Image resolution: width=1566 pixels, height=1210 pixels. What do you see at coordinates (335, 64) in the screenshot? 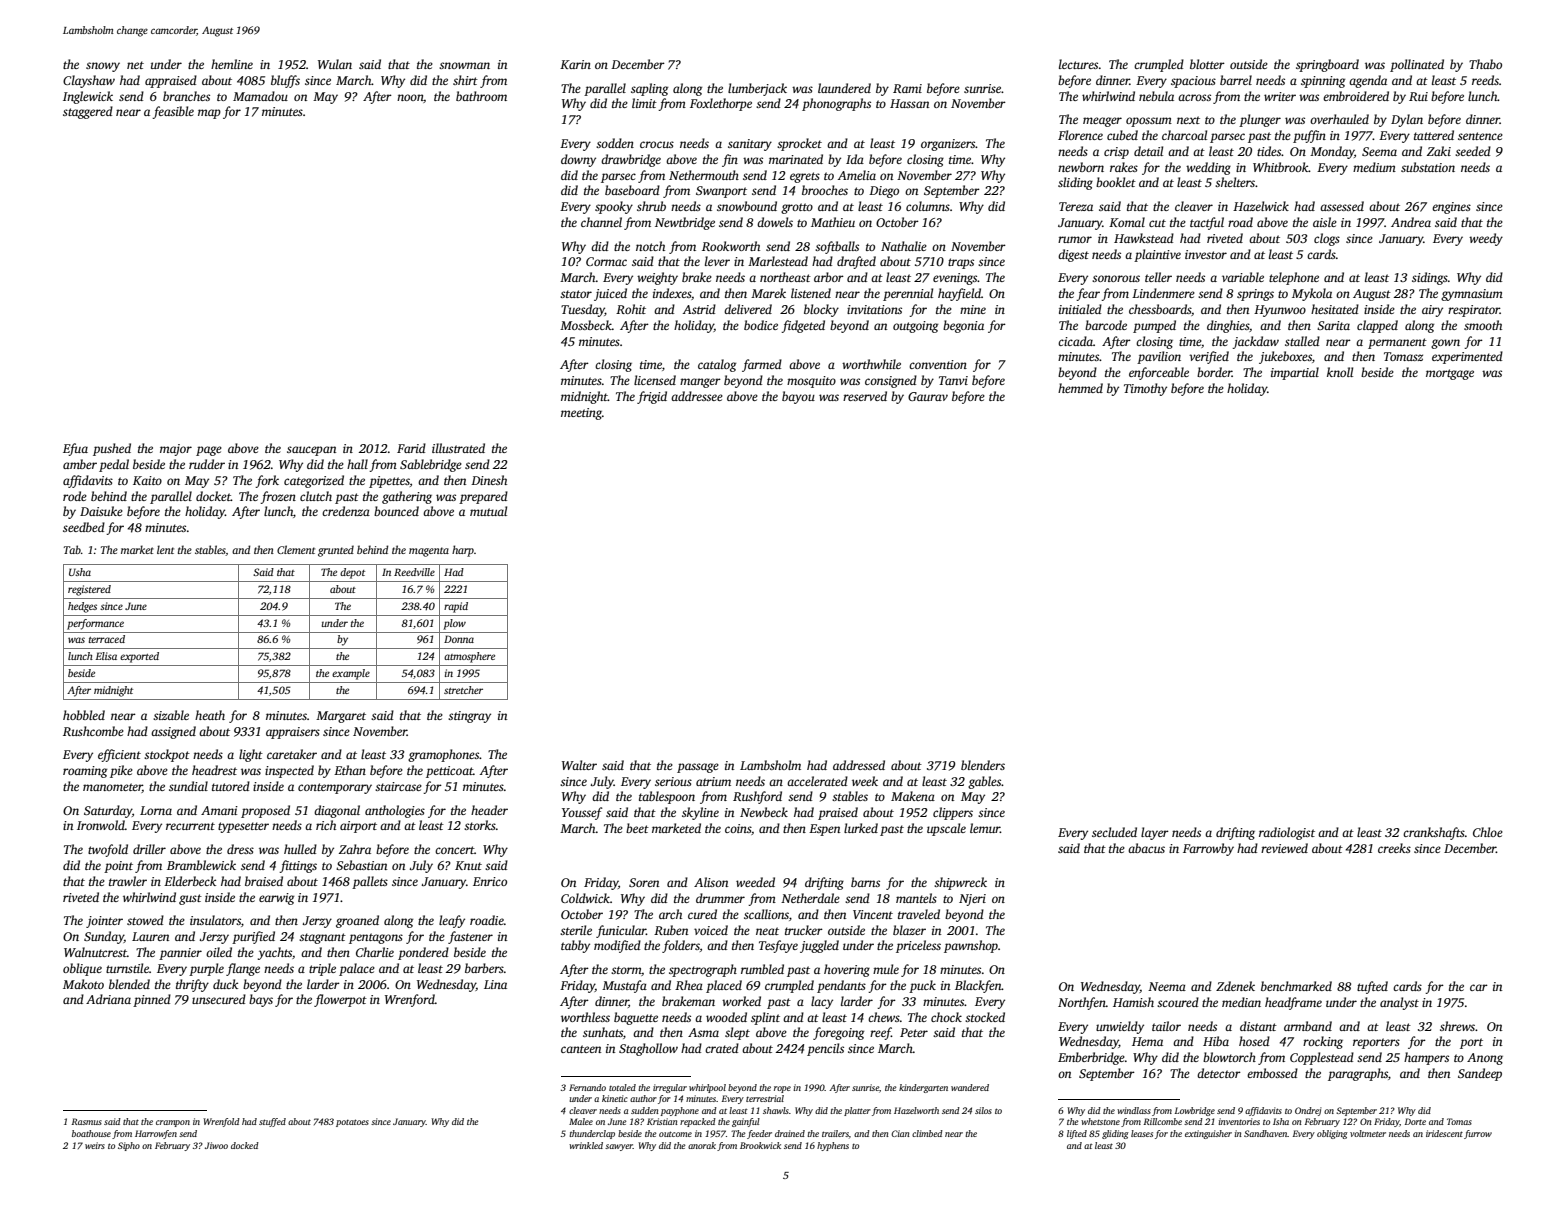
I see `Wulan` at bounding box center [335, 64].
